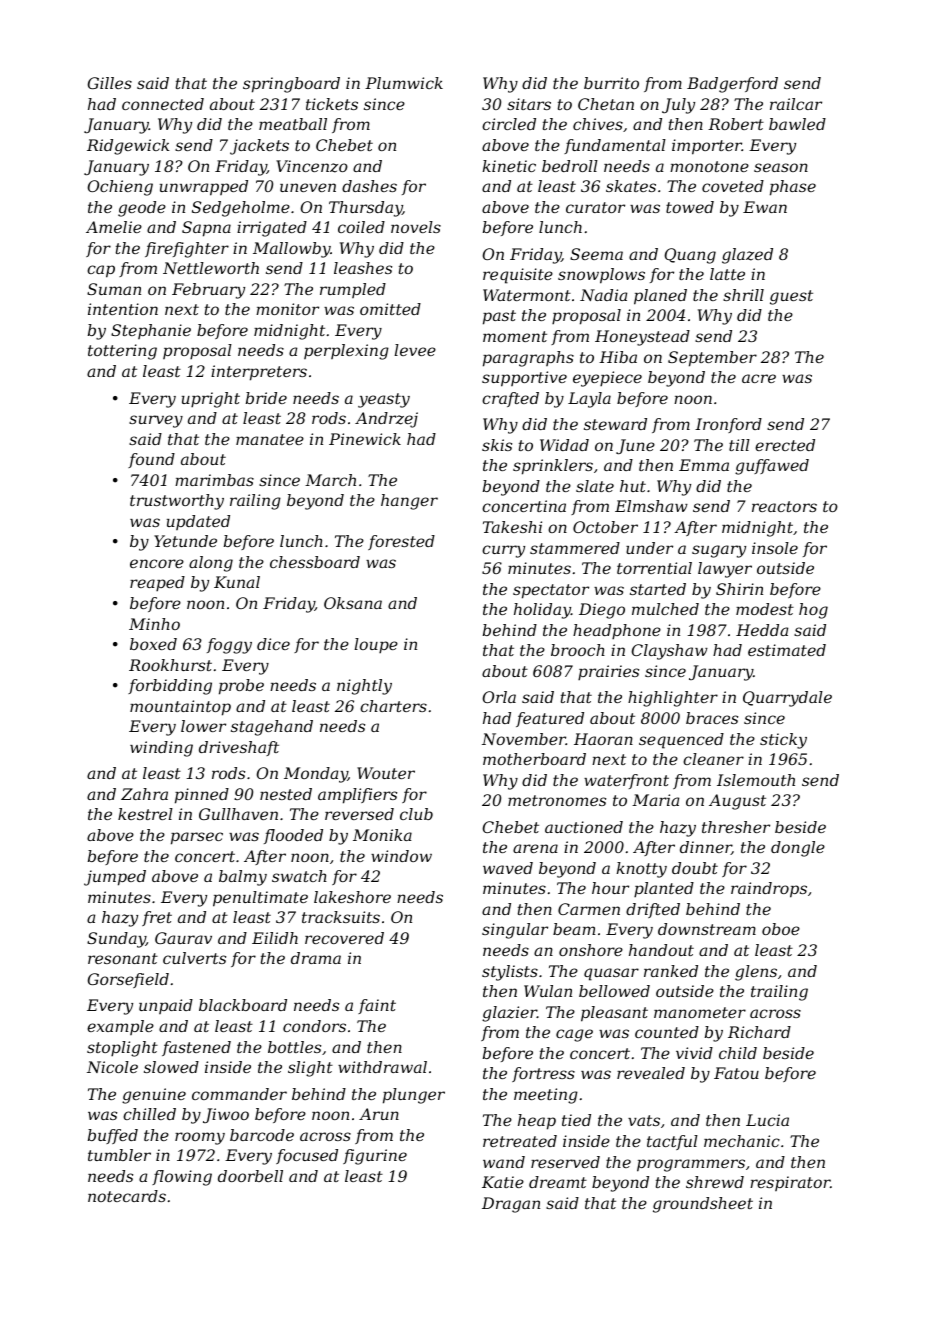 The image size is (927, 1317). What do you see at coordinates (709, 166) in the document?
I see `monotone` at bounding box center [709, 166].
